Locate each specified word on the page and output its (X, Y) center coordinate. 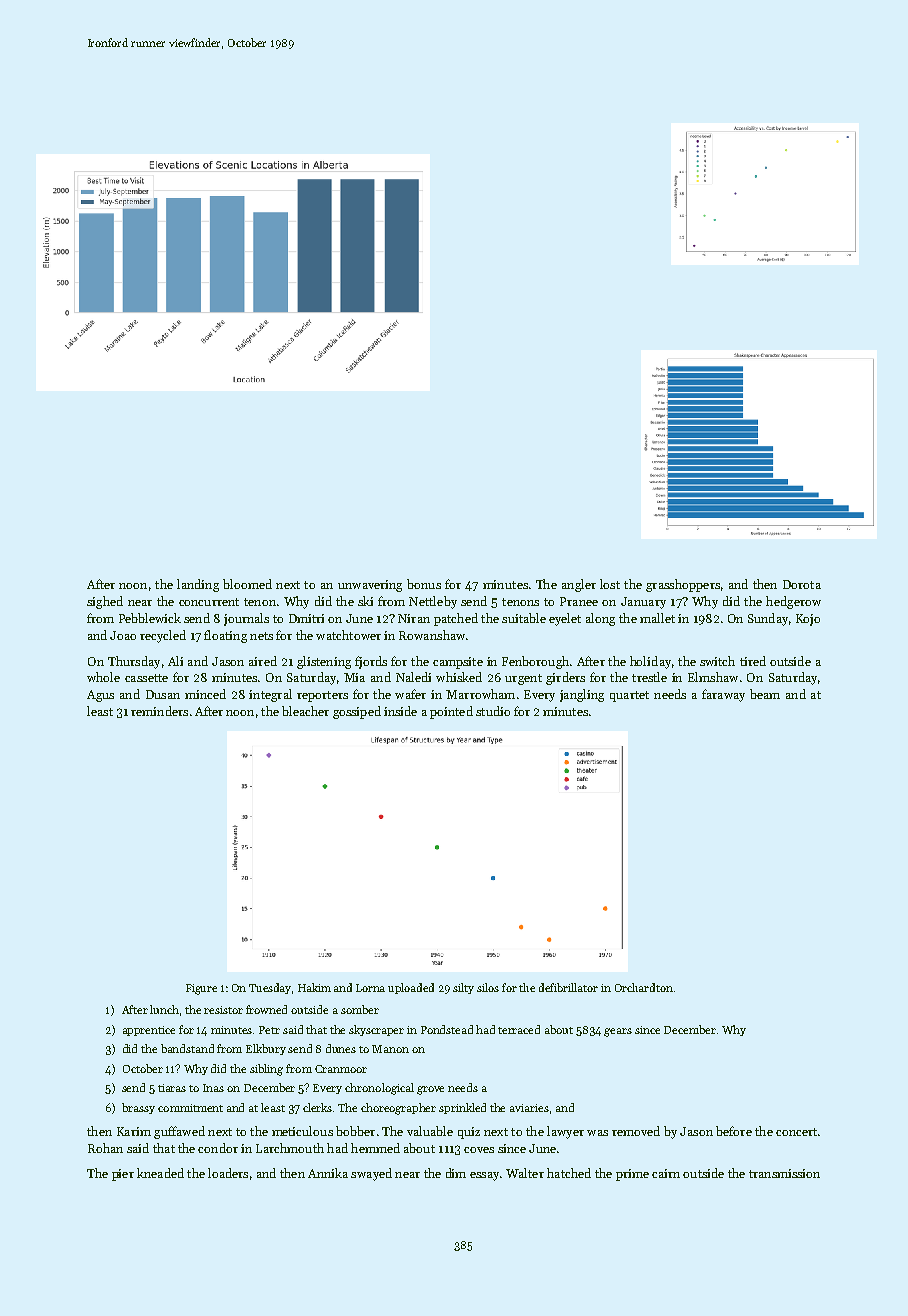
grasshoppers (683, 585)
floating (225, 636)
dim (456, 1173)
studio (493, 711)
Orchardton (644, 987)
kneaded (160, 1173)
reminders (159, 711)
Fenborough (535, 662)
